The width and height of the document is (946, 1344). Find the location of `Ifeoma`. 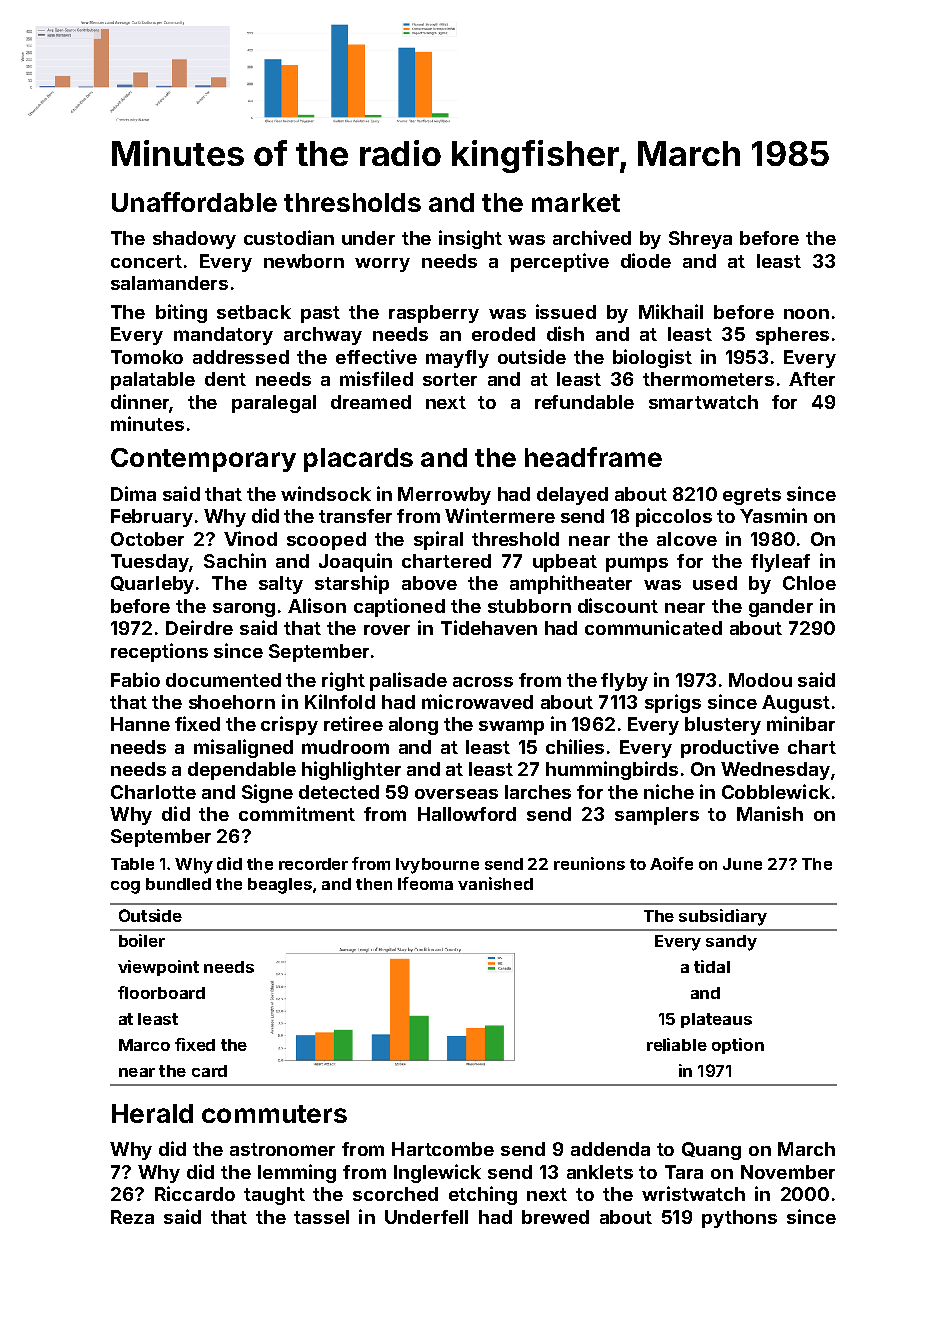

Ifeoma is located at coordinates (425, 883).
